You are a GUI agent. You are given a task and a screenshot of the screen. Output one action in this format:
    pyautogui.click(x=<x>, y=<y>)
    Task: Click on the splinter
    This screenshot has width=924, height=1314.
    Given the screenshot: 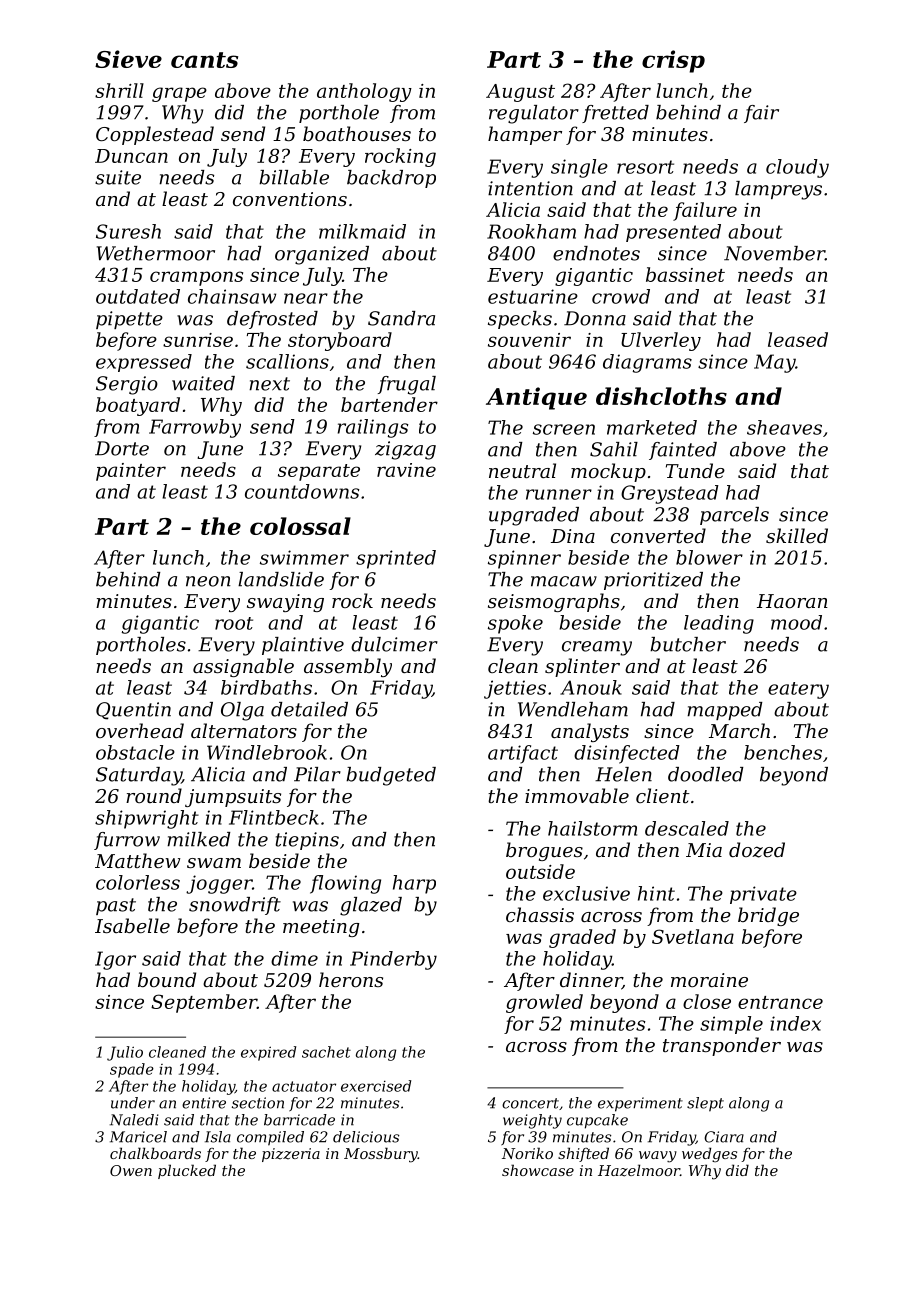 What is the action you would take?
    pyautogui.click(x=582, y=667)
